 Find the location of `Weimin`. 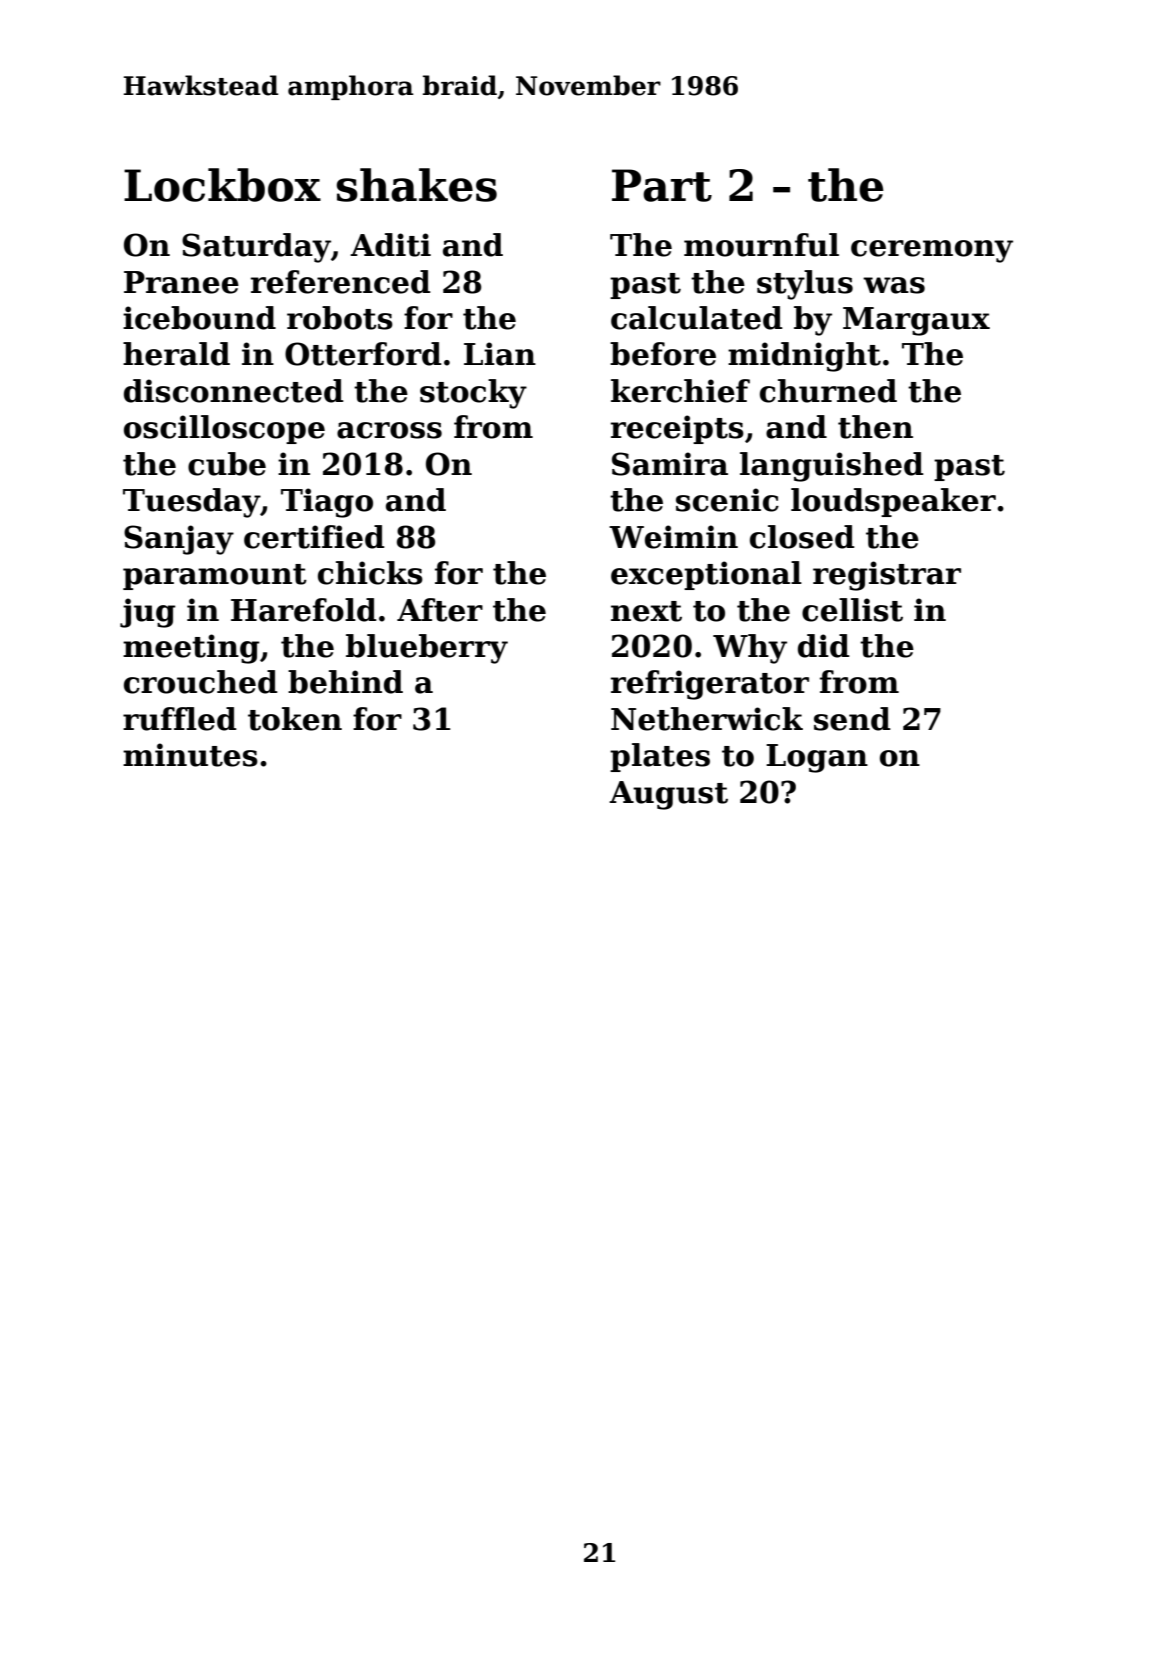

Weimin is located at coordinates (673, 537).
